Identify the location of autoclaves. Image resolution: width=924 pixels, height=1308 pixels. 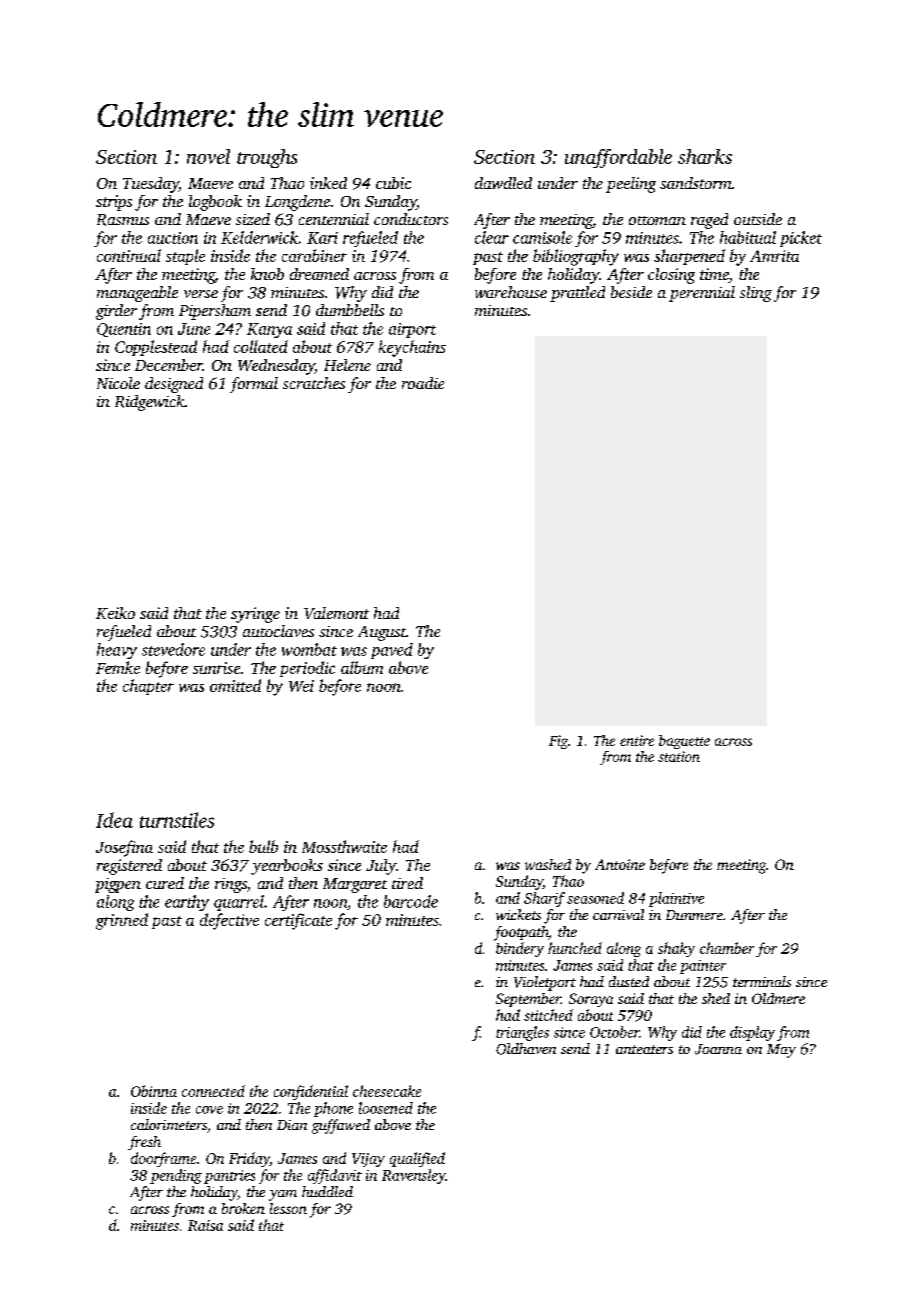
(278, 631).
